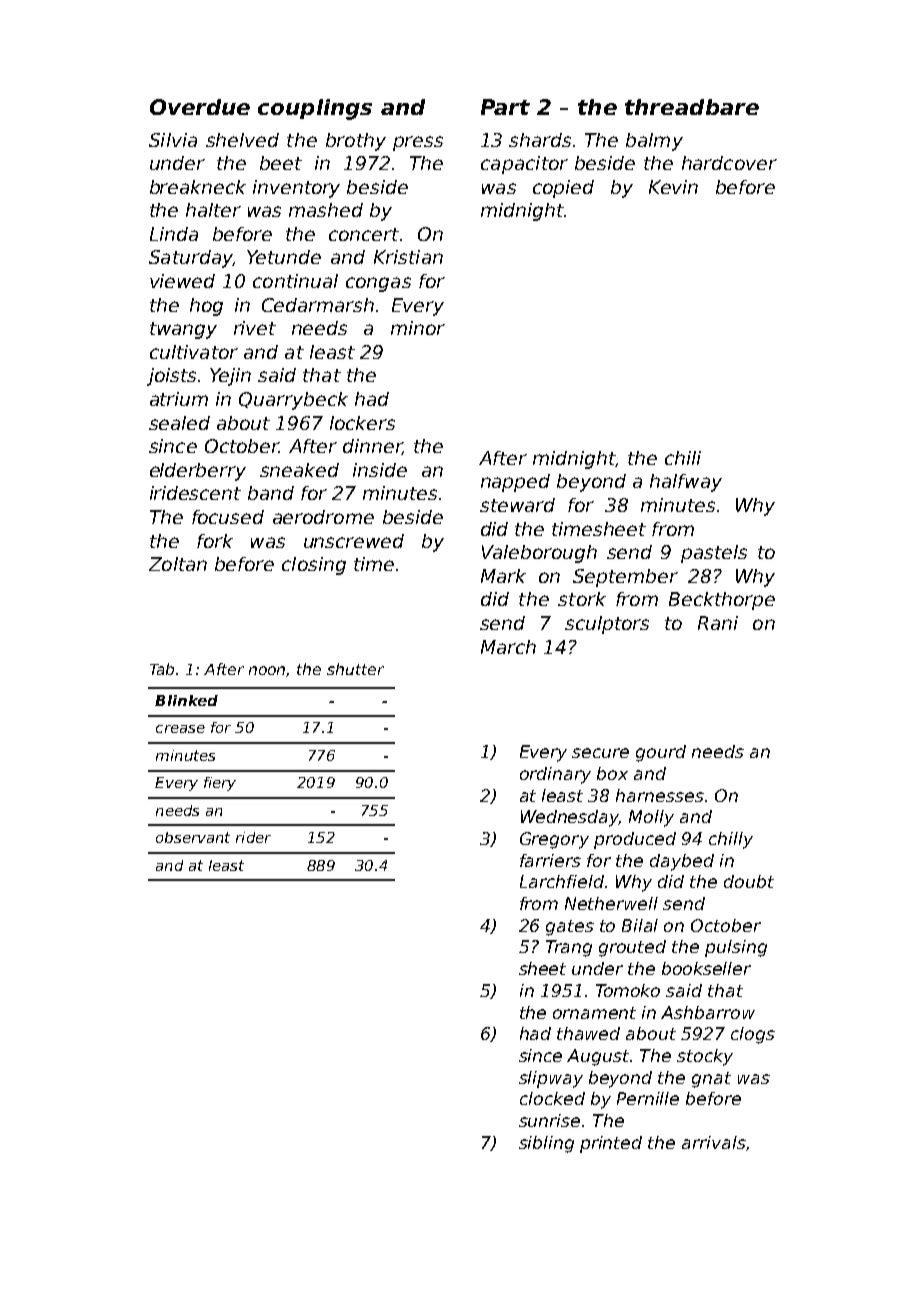 The image size is (924, 1311). Describe the element at coordinates (563, 189) in the screenshot. I see `copied` at that location.
